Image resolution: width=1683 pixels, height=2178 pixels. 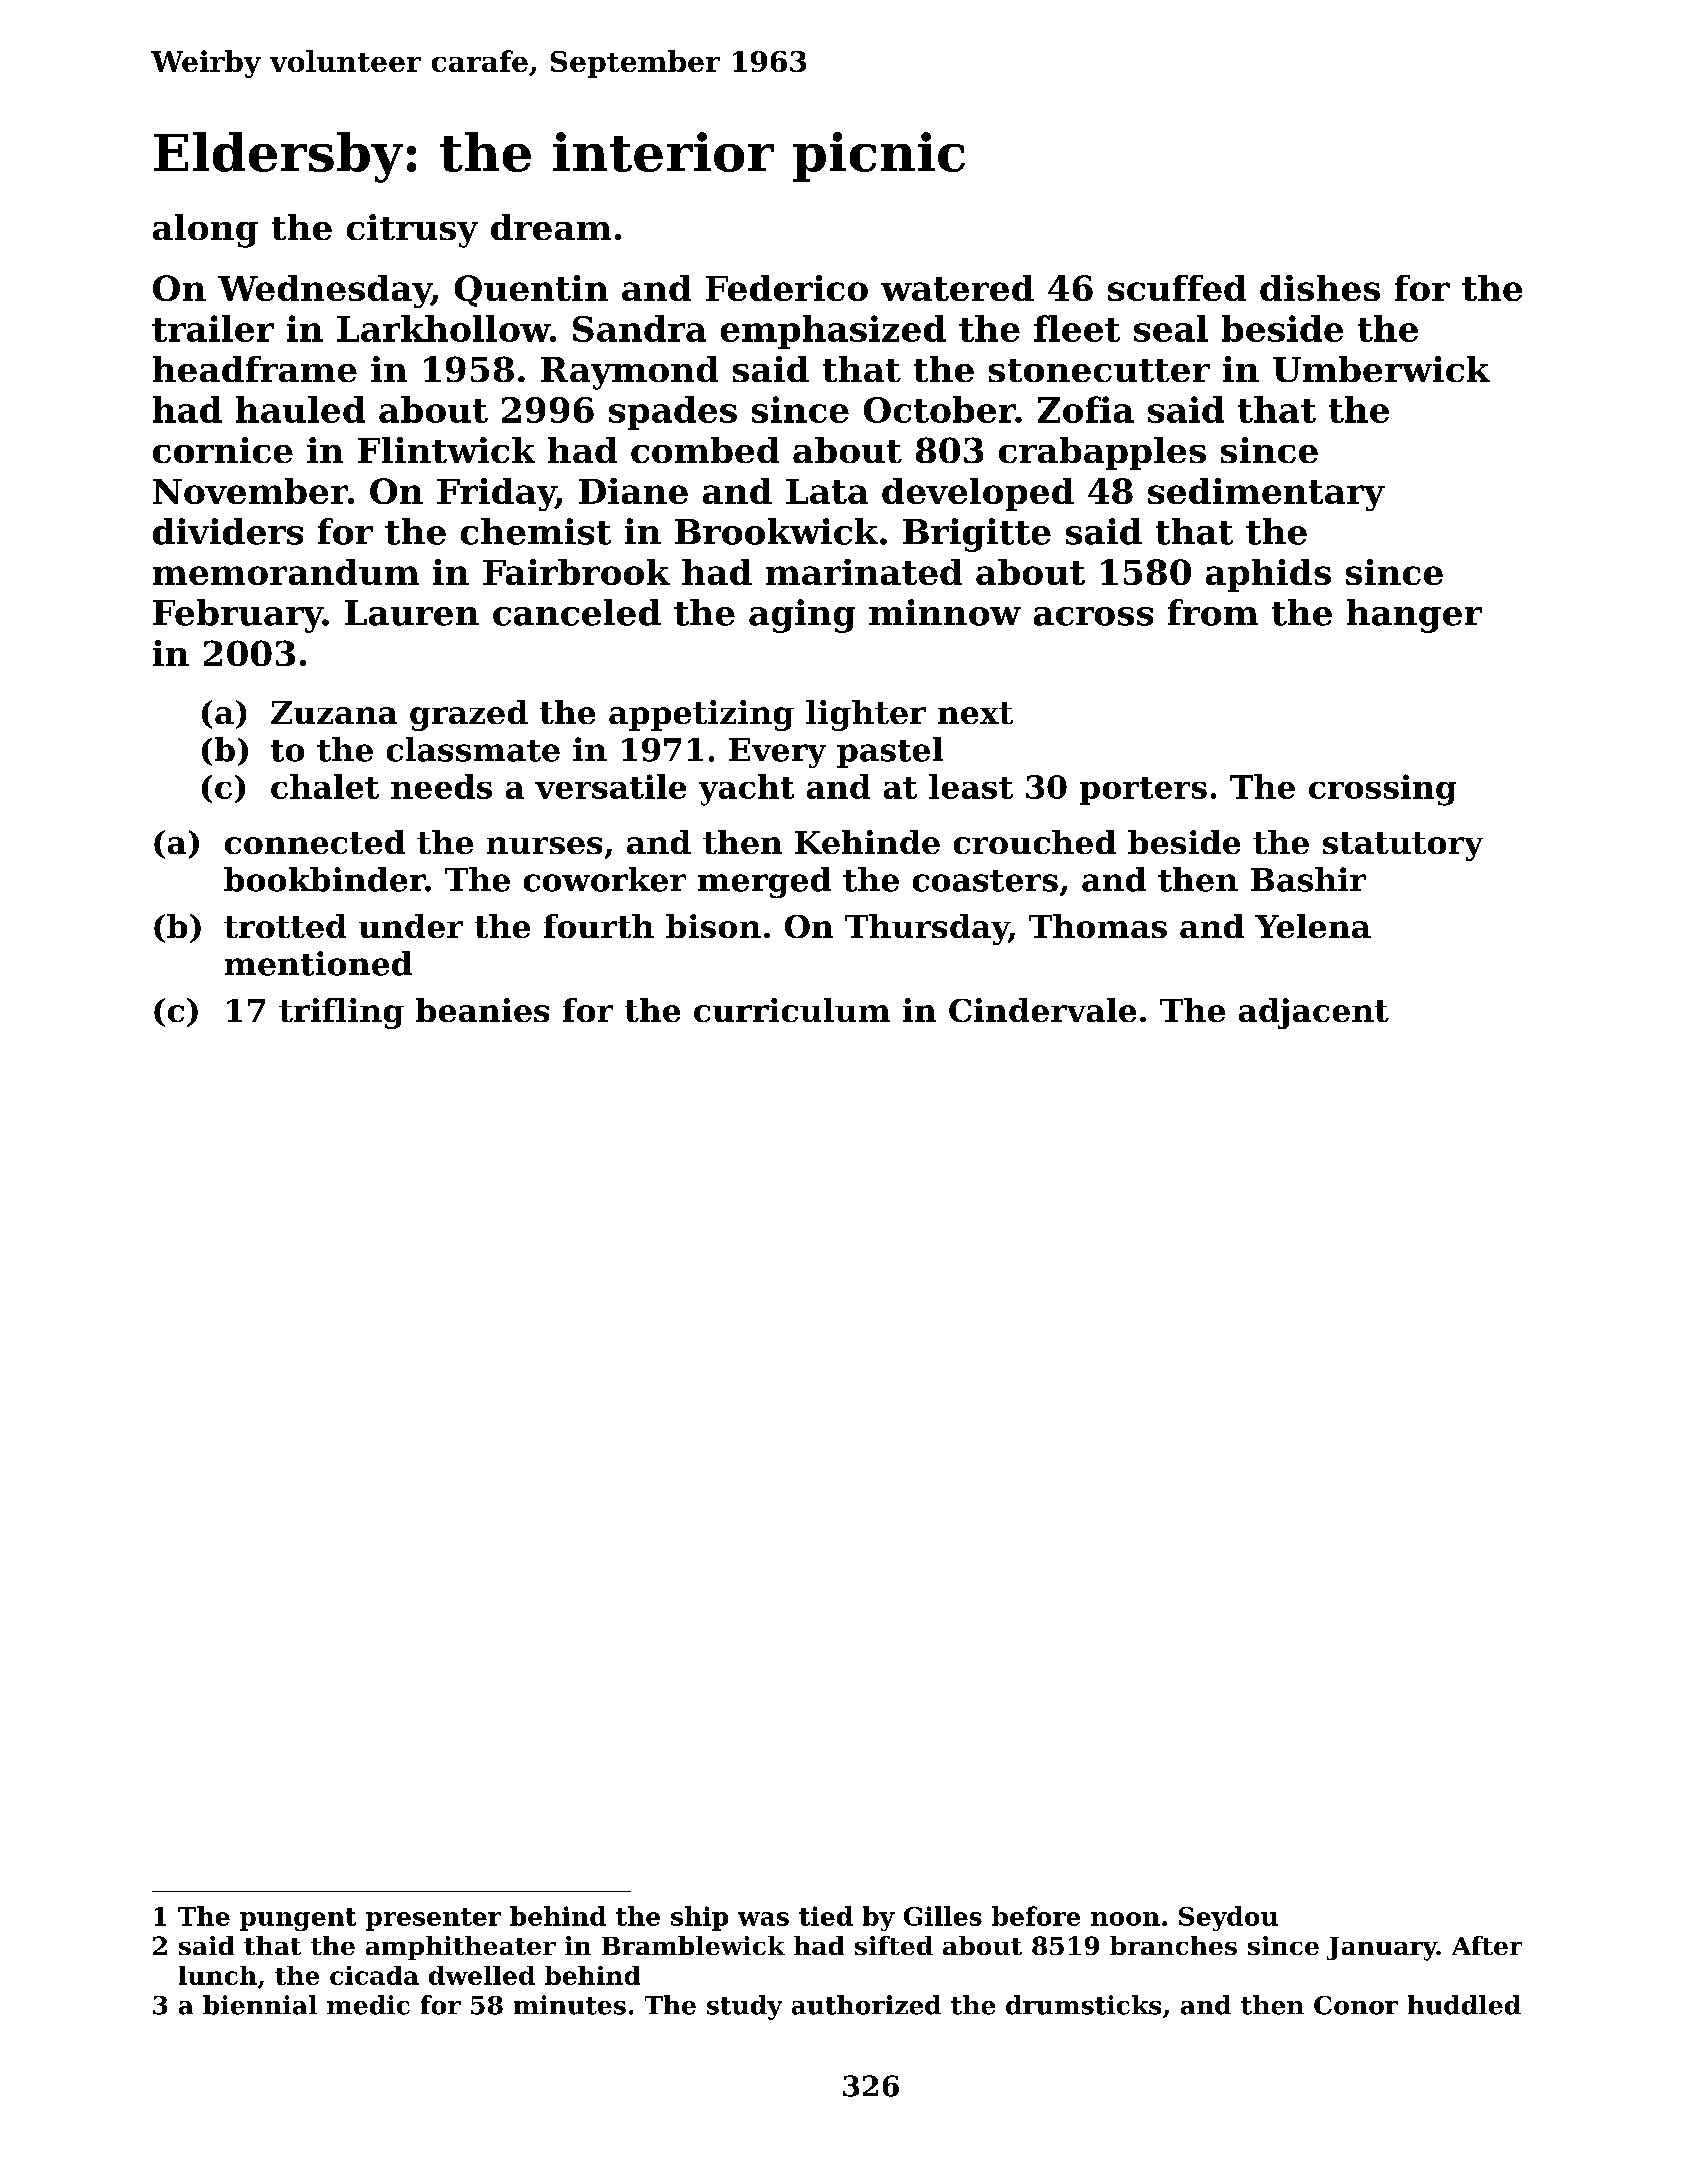 I want to click on Yelena, so click(x=1313, y=926).
